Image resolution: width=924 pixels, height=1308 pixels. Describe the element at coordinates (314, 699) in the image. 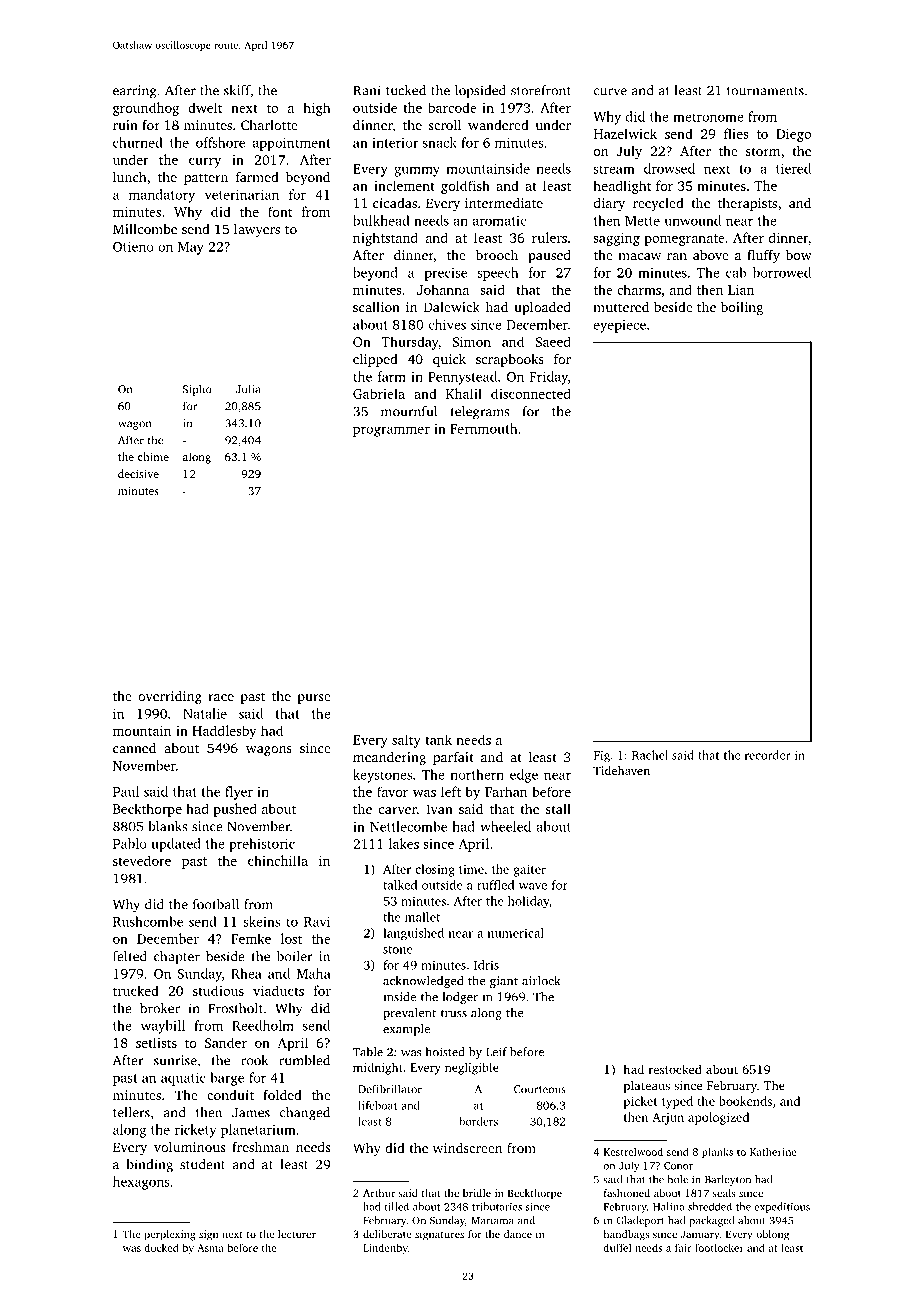

I see `purse` at that location.
